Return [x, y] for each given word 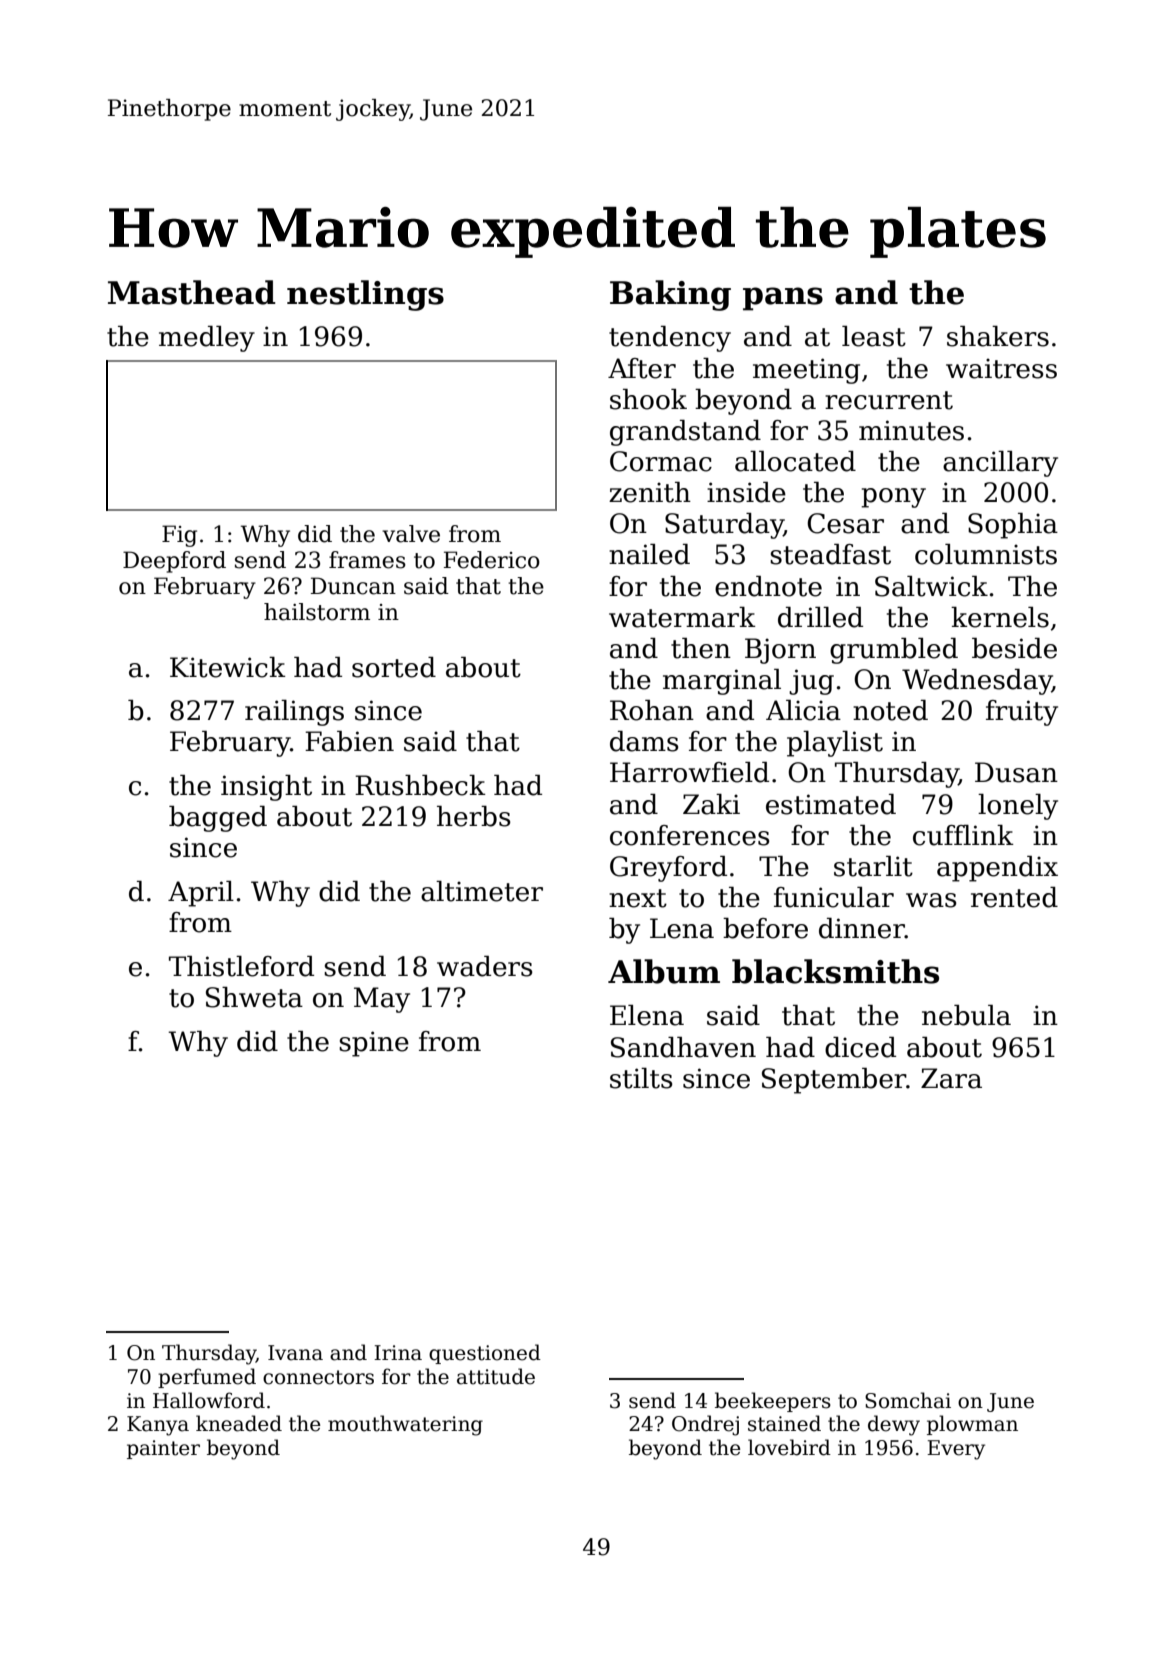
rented [1014, 897]
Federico [492, 560]
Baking [670, 295]
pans [783, 299]
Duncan [353, 586]
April [201, 894]
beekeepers [773, 1402]
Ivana [295, 1353]
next [638, 898]
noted [890, 710]
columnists [986, 554]
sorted [394, 667]
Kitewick [228, 667]
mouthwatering [405, 1425]
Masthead [192, 292]
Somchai [908, 1400]
